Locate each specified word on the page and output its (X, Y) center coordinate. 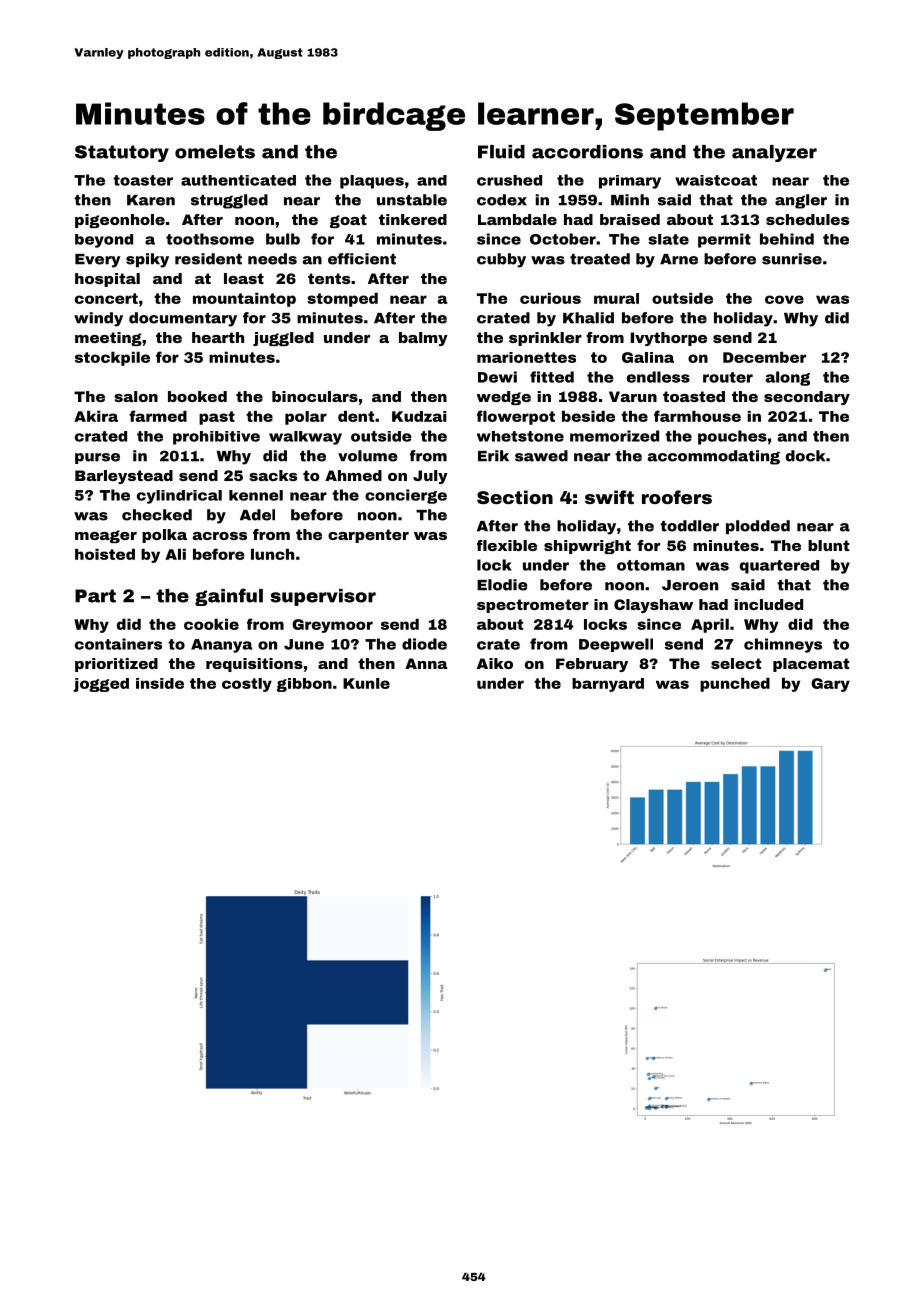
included (769, 604)
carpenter (368, 536)
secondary (807, 398)
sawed (541, 456)
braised (630, 219)
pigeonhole (120, 221)
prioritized (116, 665)
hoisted (105, 554)
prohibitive (216, 438)
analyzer (774, 153)
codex (502, 200)
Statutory (122, 153)
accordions (587, 152)
